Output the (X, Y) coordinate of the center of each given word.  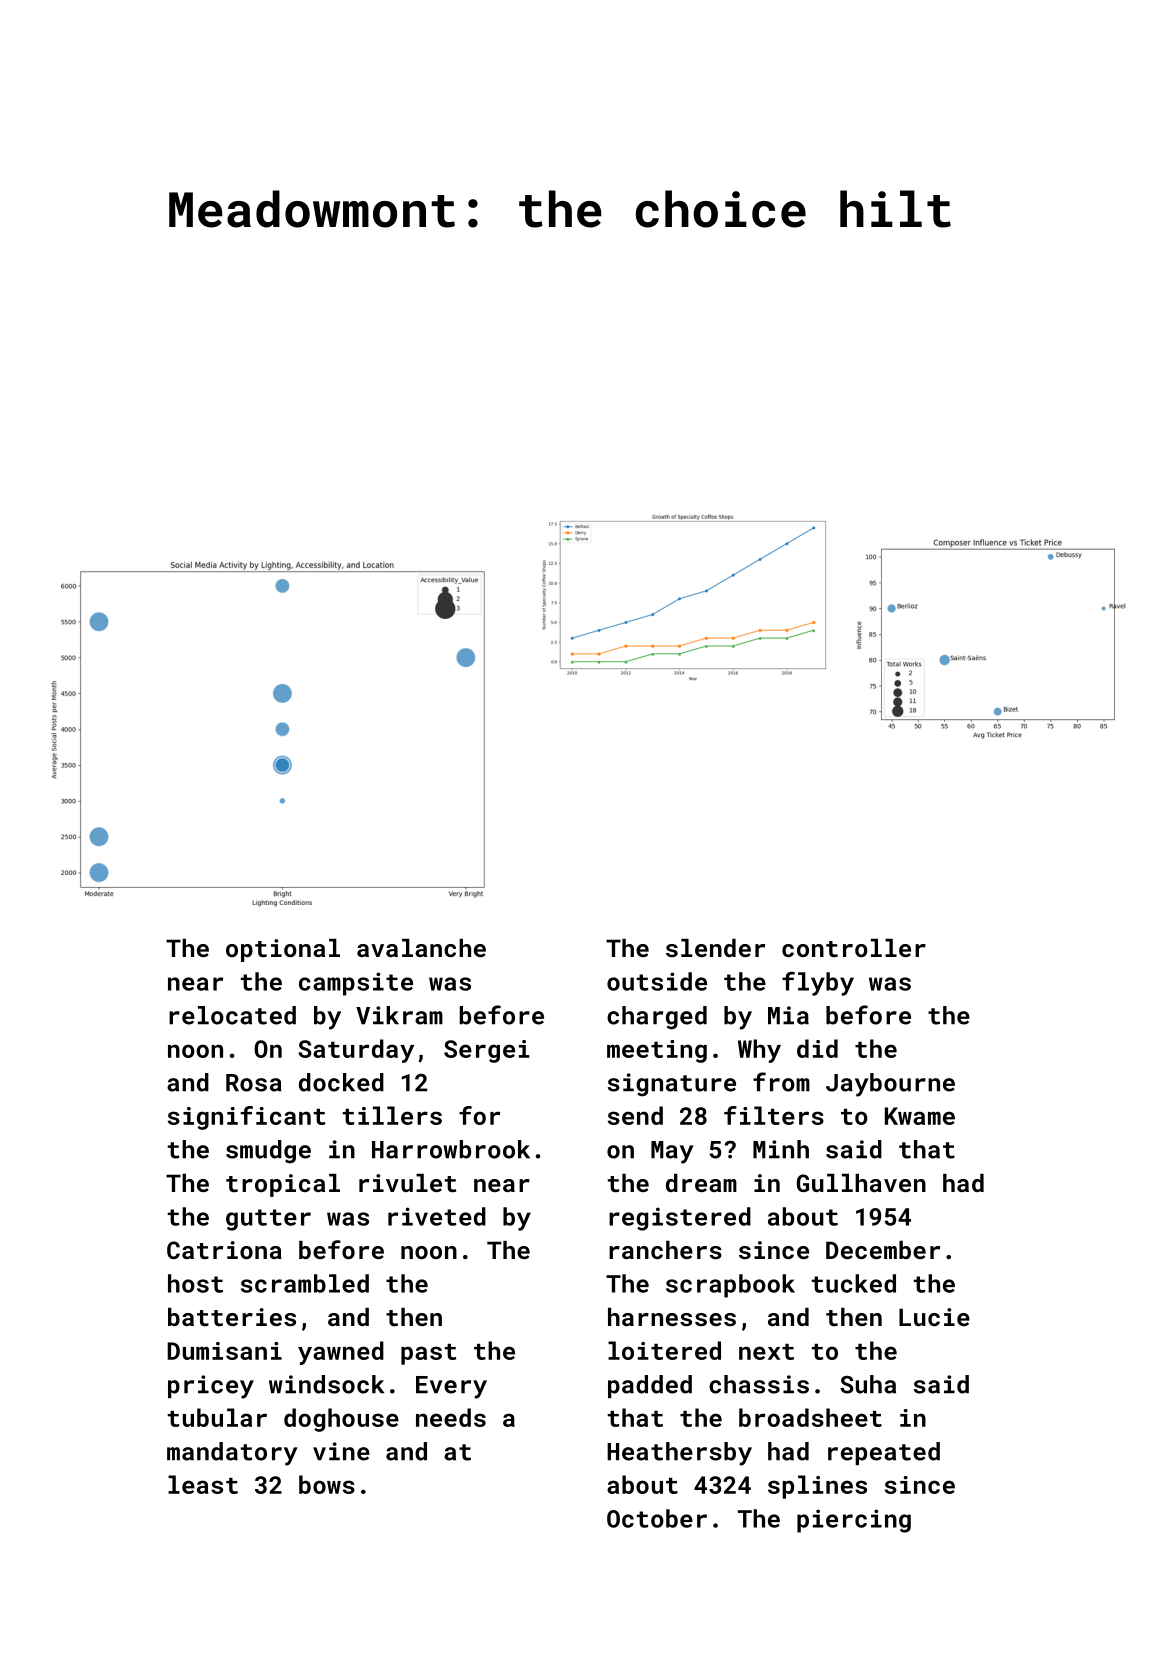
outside (657, 981)
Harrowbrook (451, 1149)
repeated (884, 1453)
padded (650, 1386)
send (635, 1115)
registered (680, 1219)
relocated (232, 1015)
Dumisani (224, 1351)
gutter (268, 1220)
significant (246, 1118)
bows (327, 1484)
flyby (818, 984)
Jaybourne (890, 1085)
